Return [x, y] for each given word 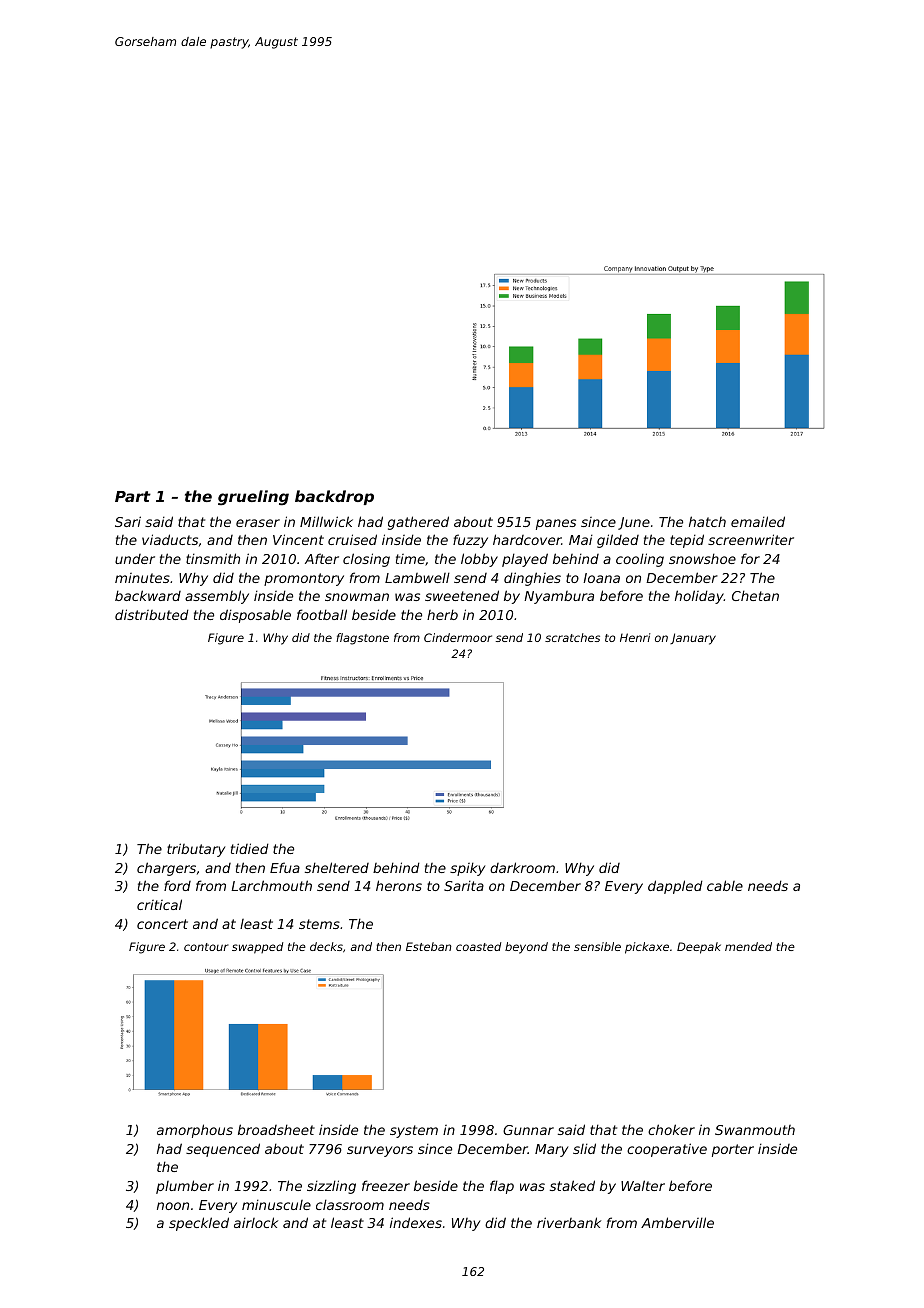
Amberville [677, 1222]
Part [133, 496]
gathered [418, 523]
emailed [758, 521]
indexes [416, 1222]
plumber [185, 1187]
